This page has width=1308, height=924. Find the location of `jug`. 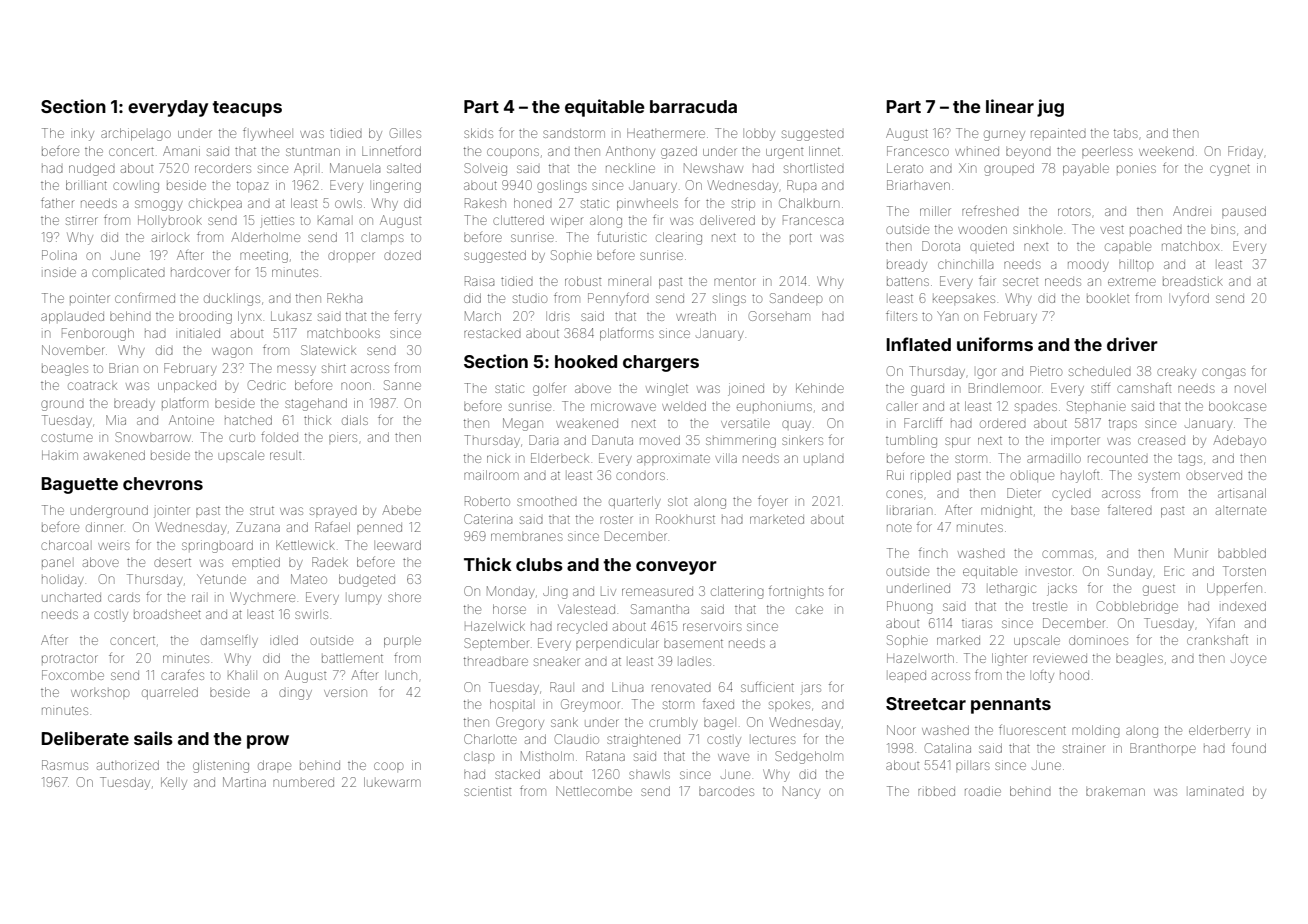

jug is located at coordinates (1050, 108).
